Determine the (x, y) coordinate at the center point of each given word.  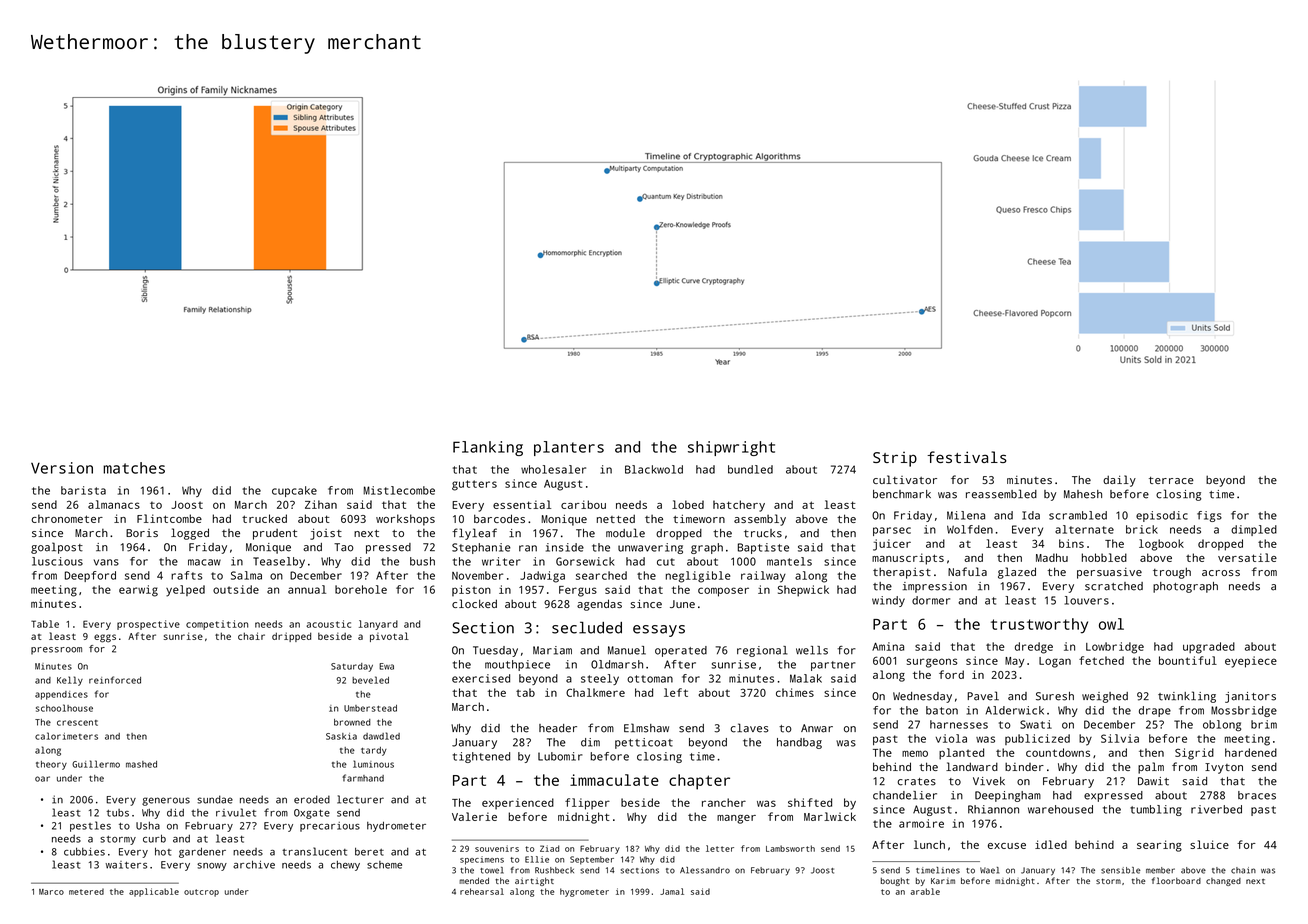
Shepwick (803, 591)
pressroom (56, 651)
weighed (1105, 697)
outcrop (201, 893)
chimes (795, 692)
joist (326, 534)
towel (492, 870)
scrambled (1078, 515)
